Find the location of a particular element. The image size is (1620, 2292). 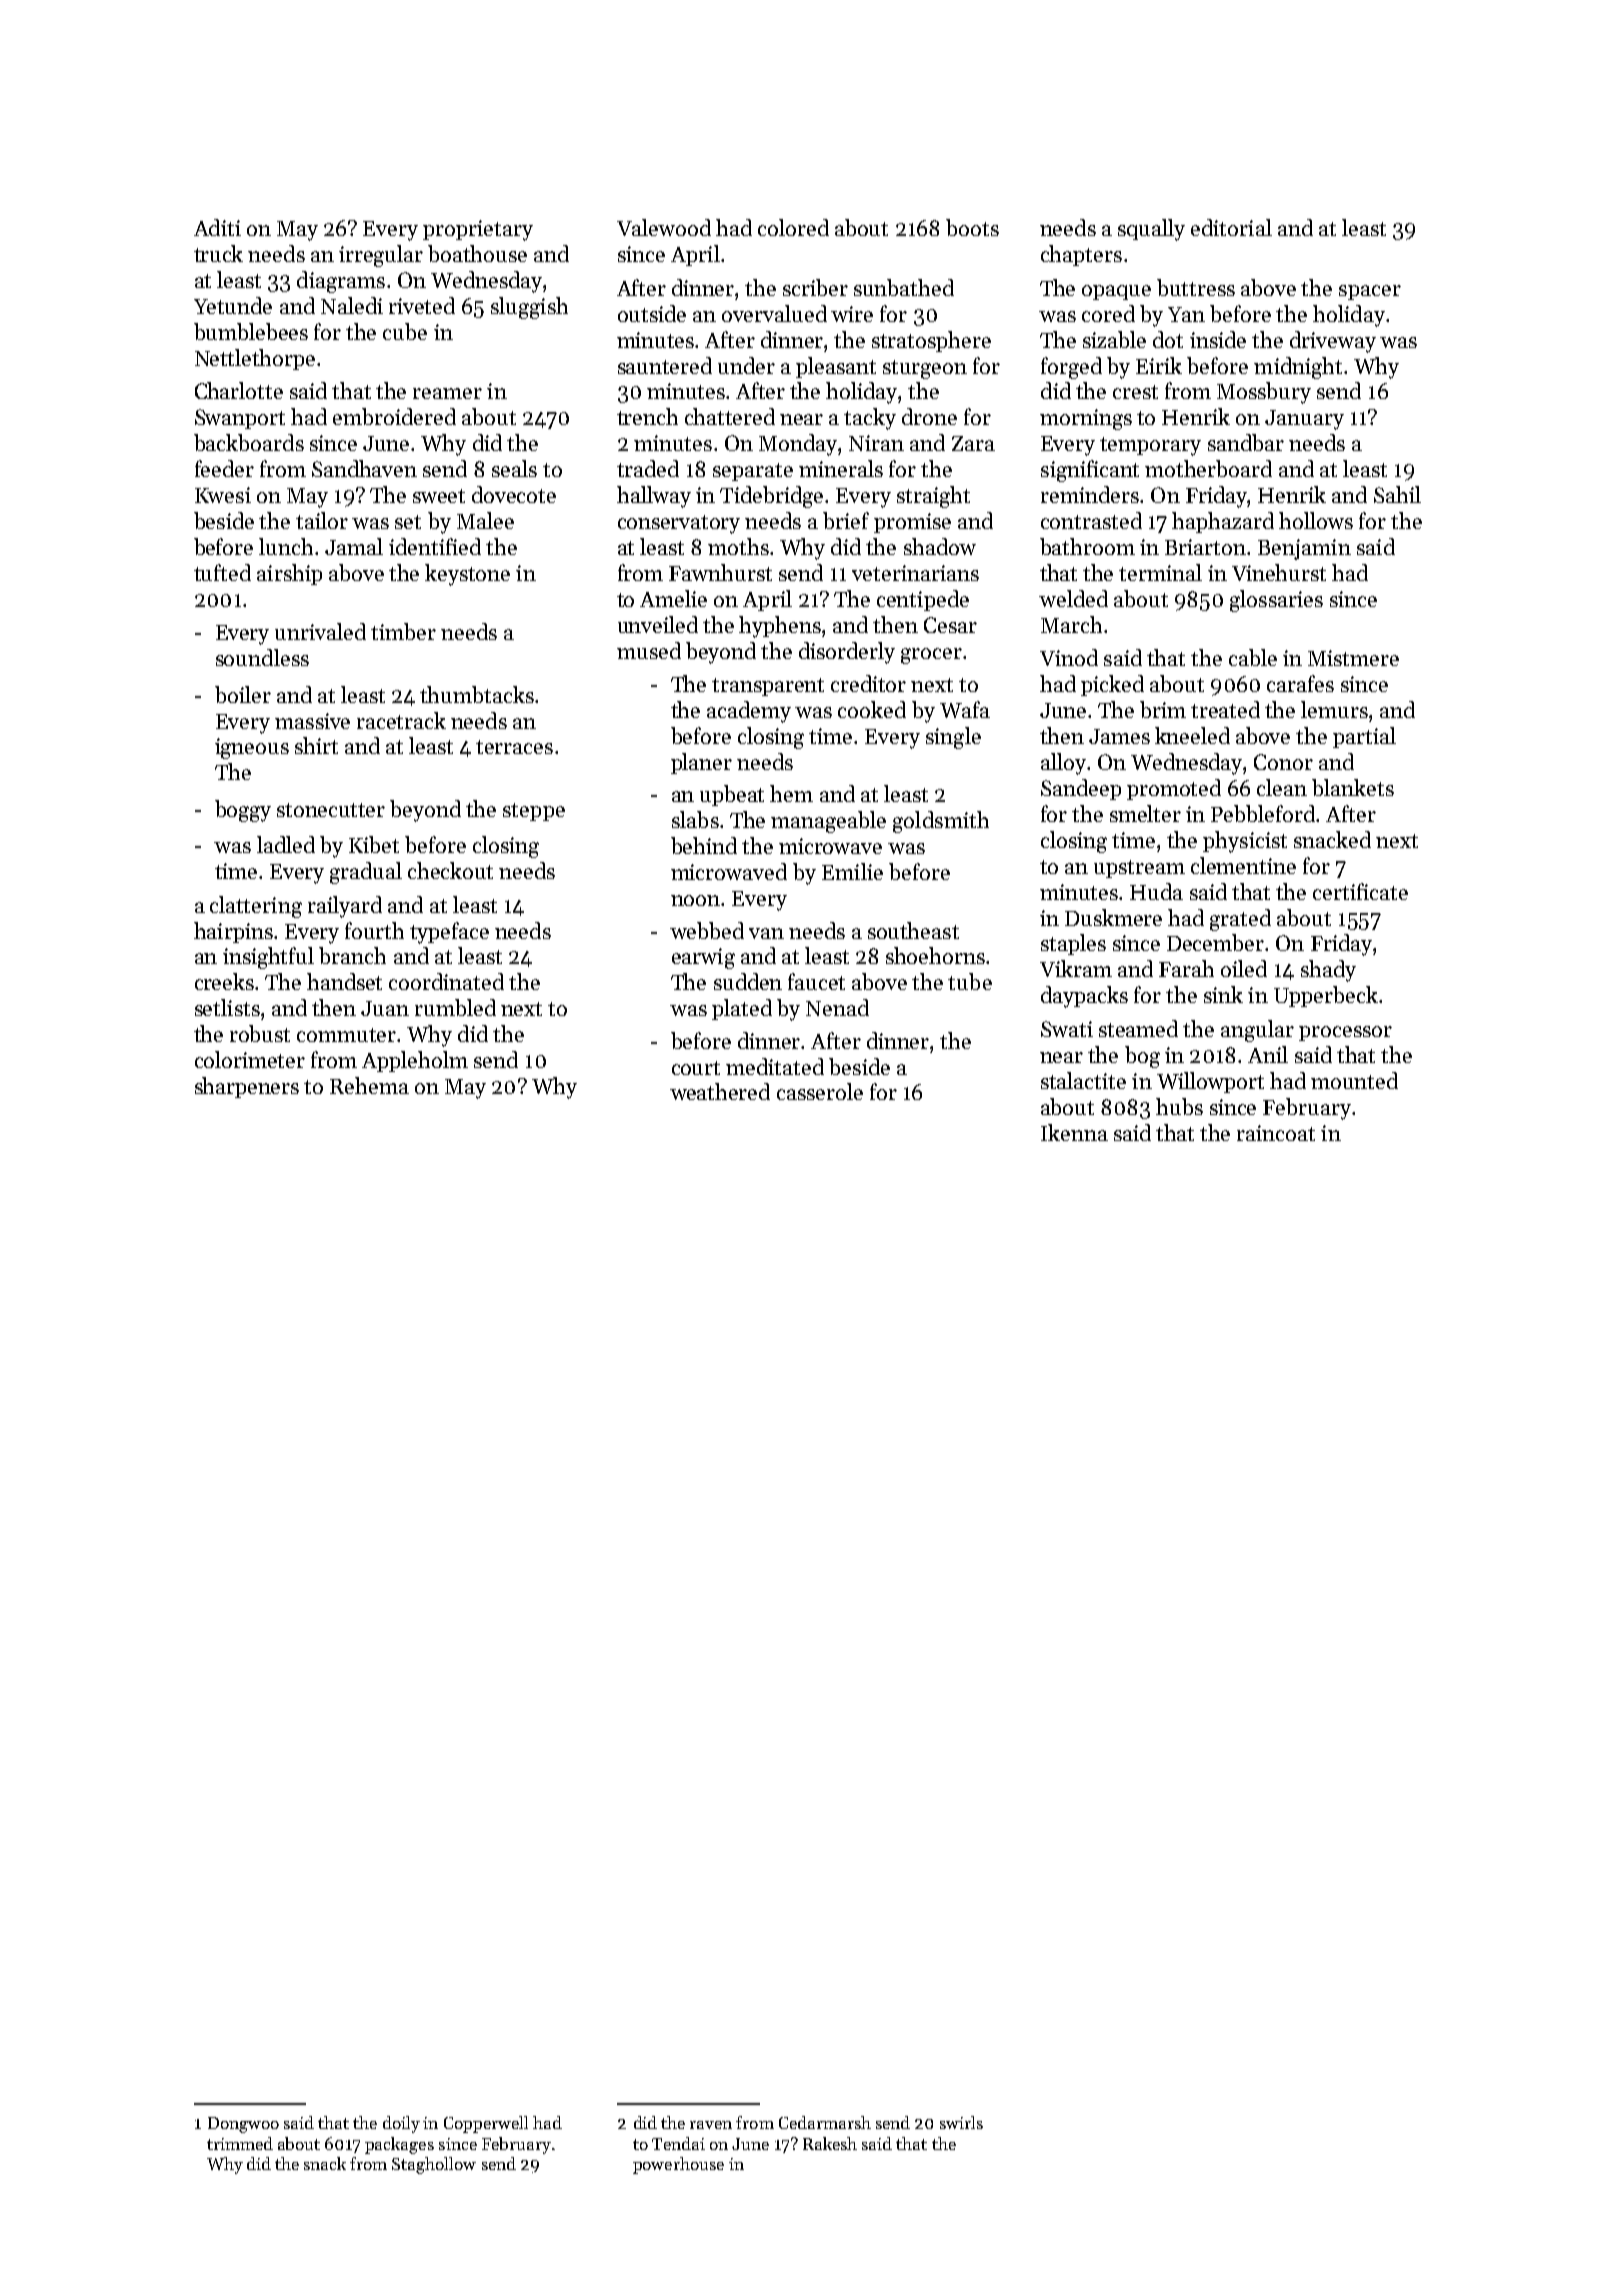

Jamal is located at coordinates (354, 546).
